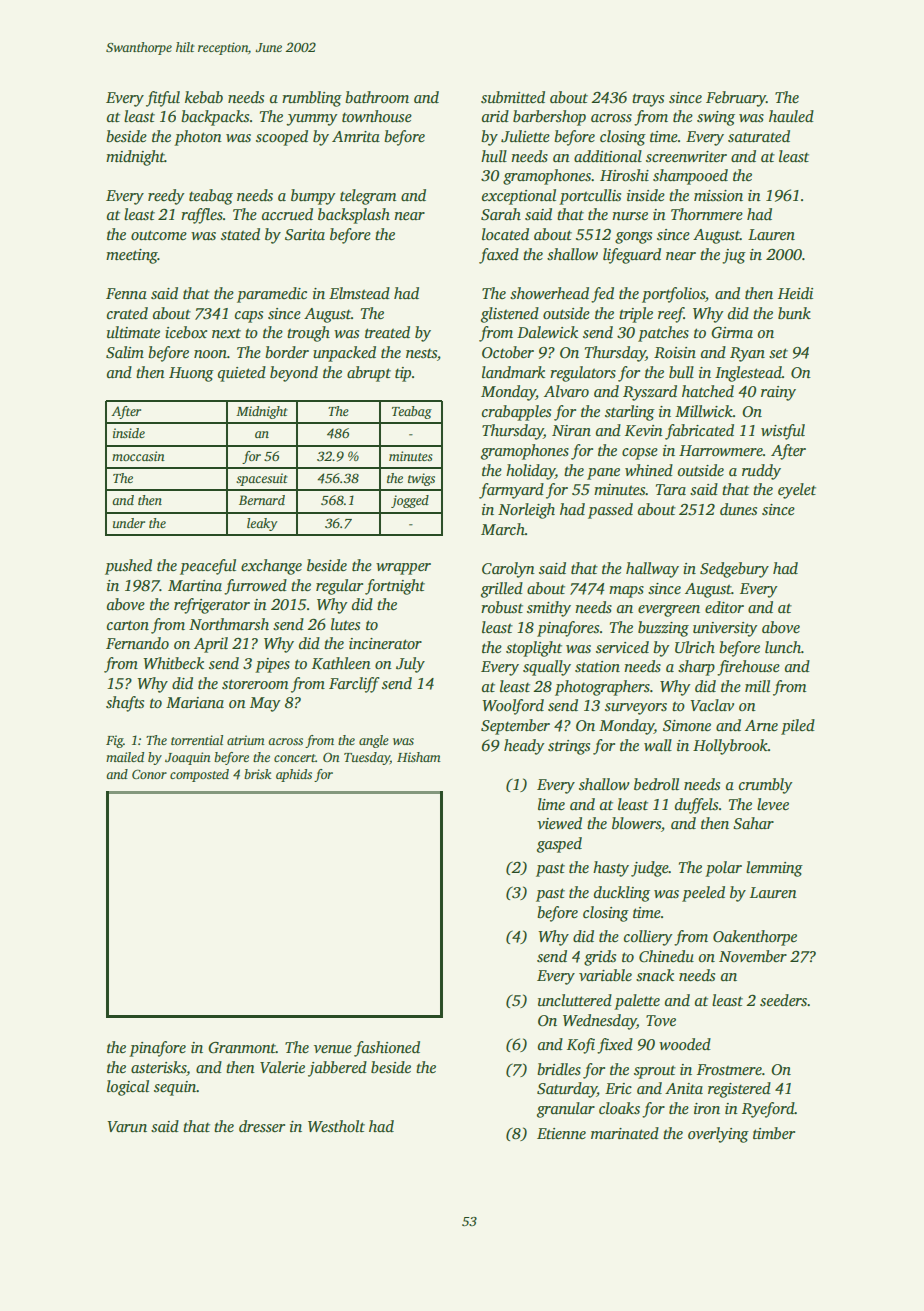 The width and height of the screenshot is (924, 1311). I want to click on Varun, so click(127, 1126).
